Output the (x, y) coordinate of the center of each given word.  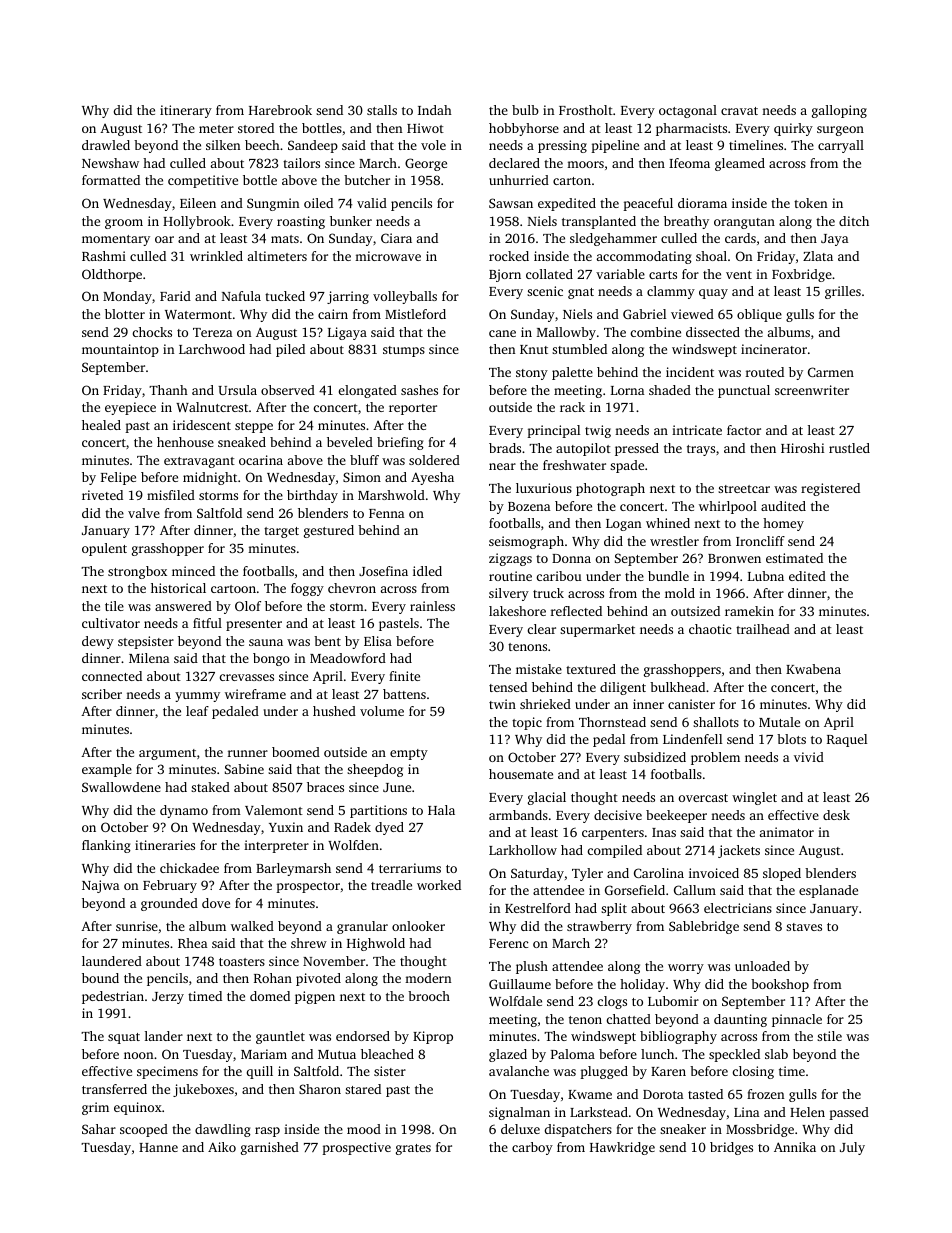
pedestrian (113, 997)
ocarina (261, 460)
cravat (739, 111)
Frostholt (586, 110)
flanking (106, 846)
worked (439, 885)
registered (830, 489)
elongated (368, 391)
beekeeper (676, 816)
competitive (203, 181)
